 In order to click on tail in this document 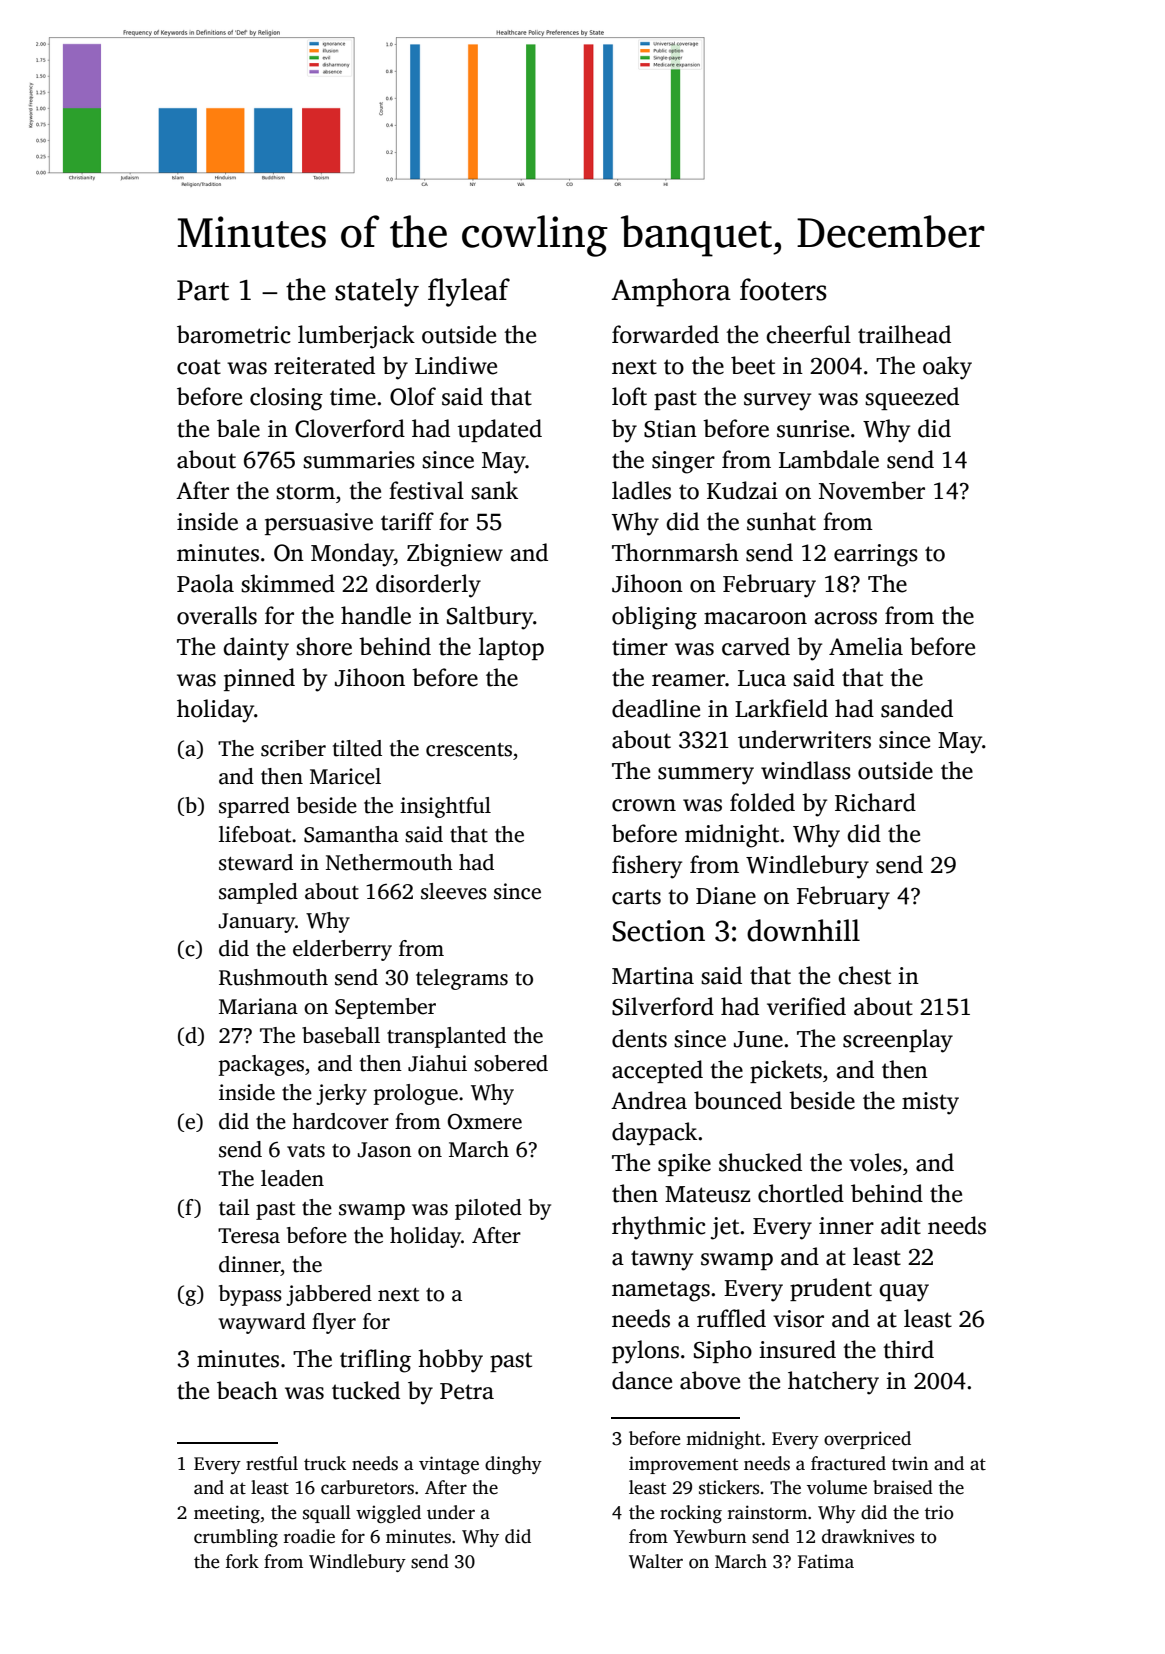, I will do `click(234, 1207)`.
